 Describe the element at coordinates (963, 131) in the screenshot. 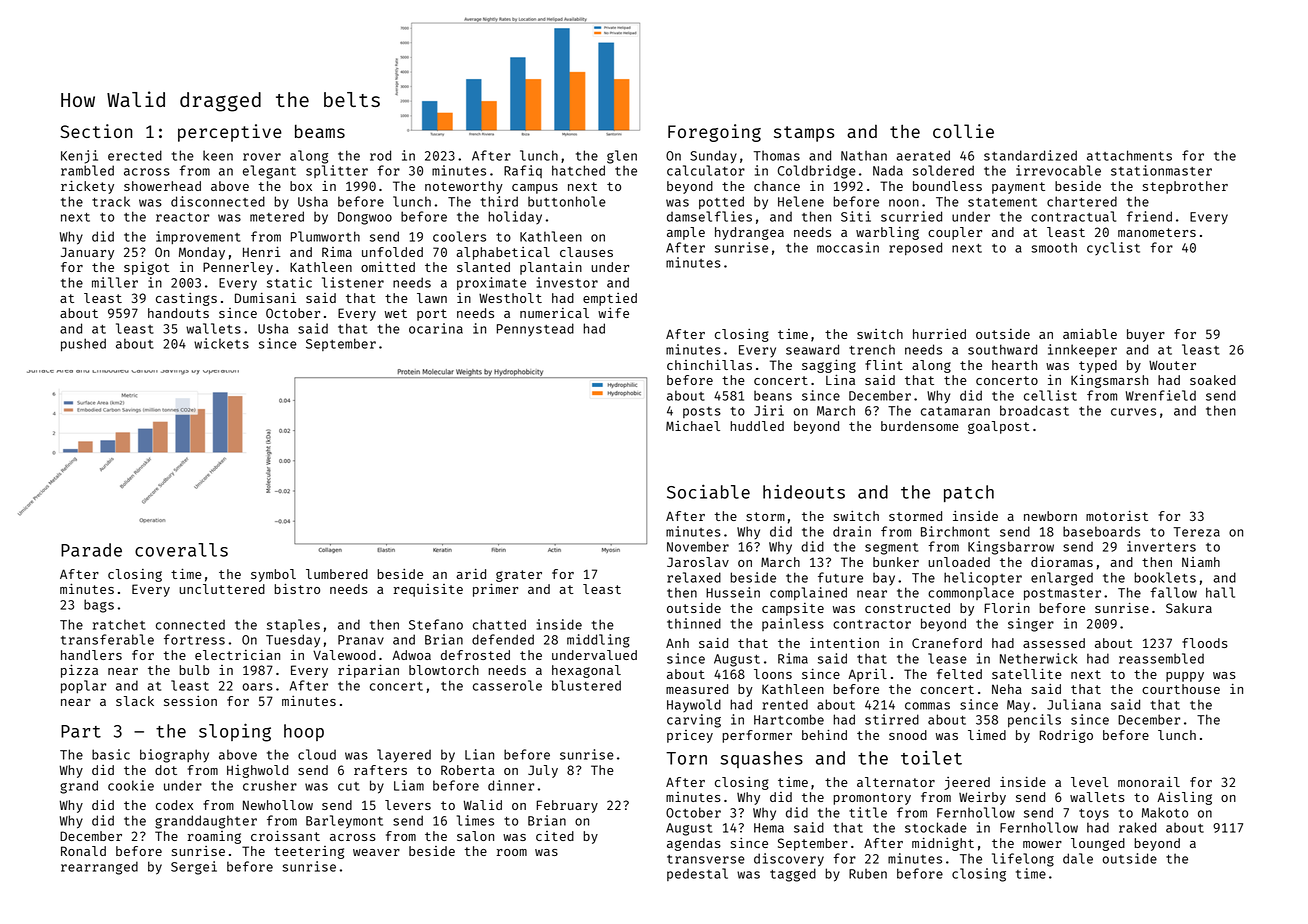

I see `collie` at that location.
